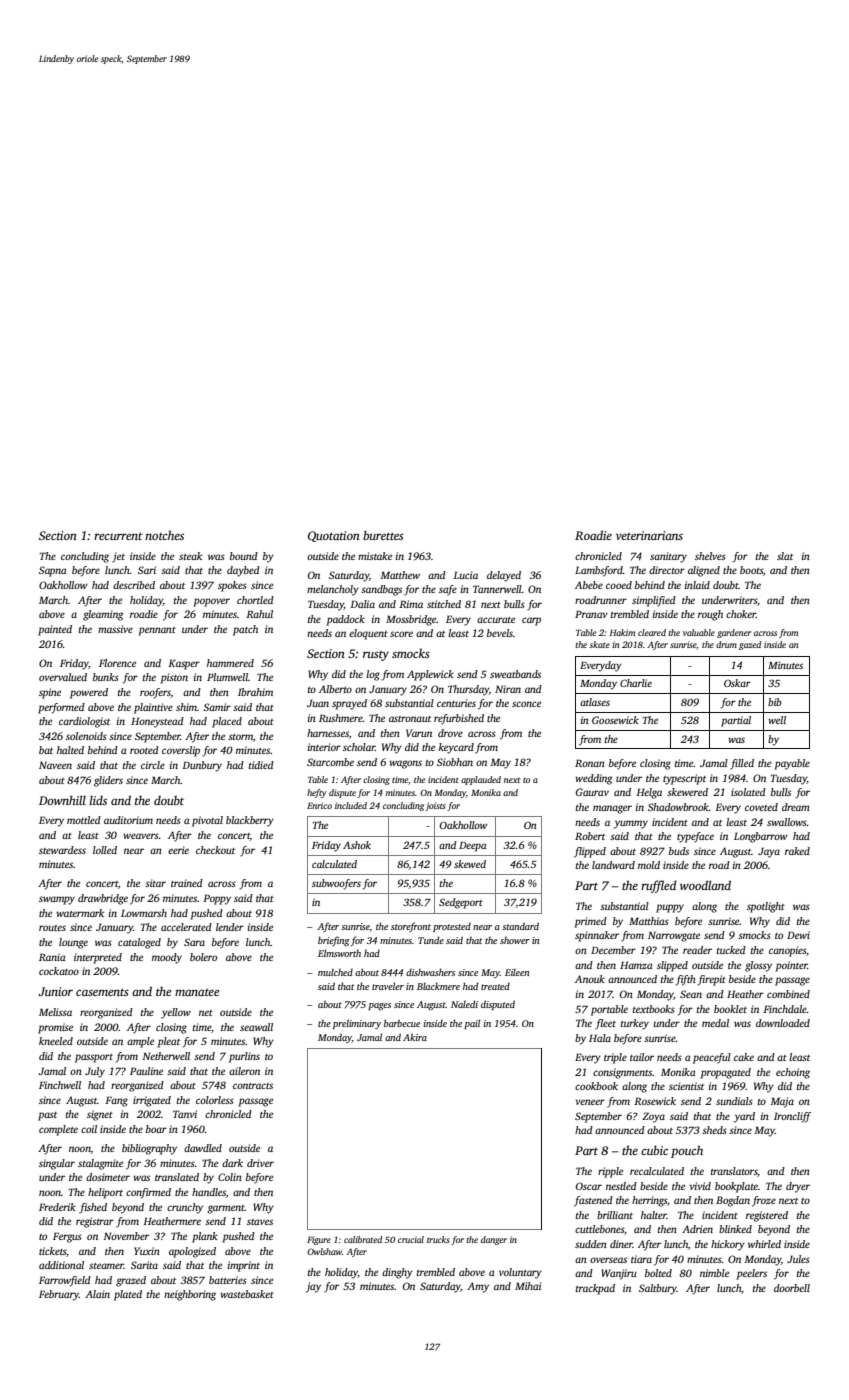 This screenshot has width=849, height=1400. I want to click on delayed, so click(504, 576).
